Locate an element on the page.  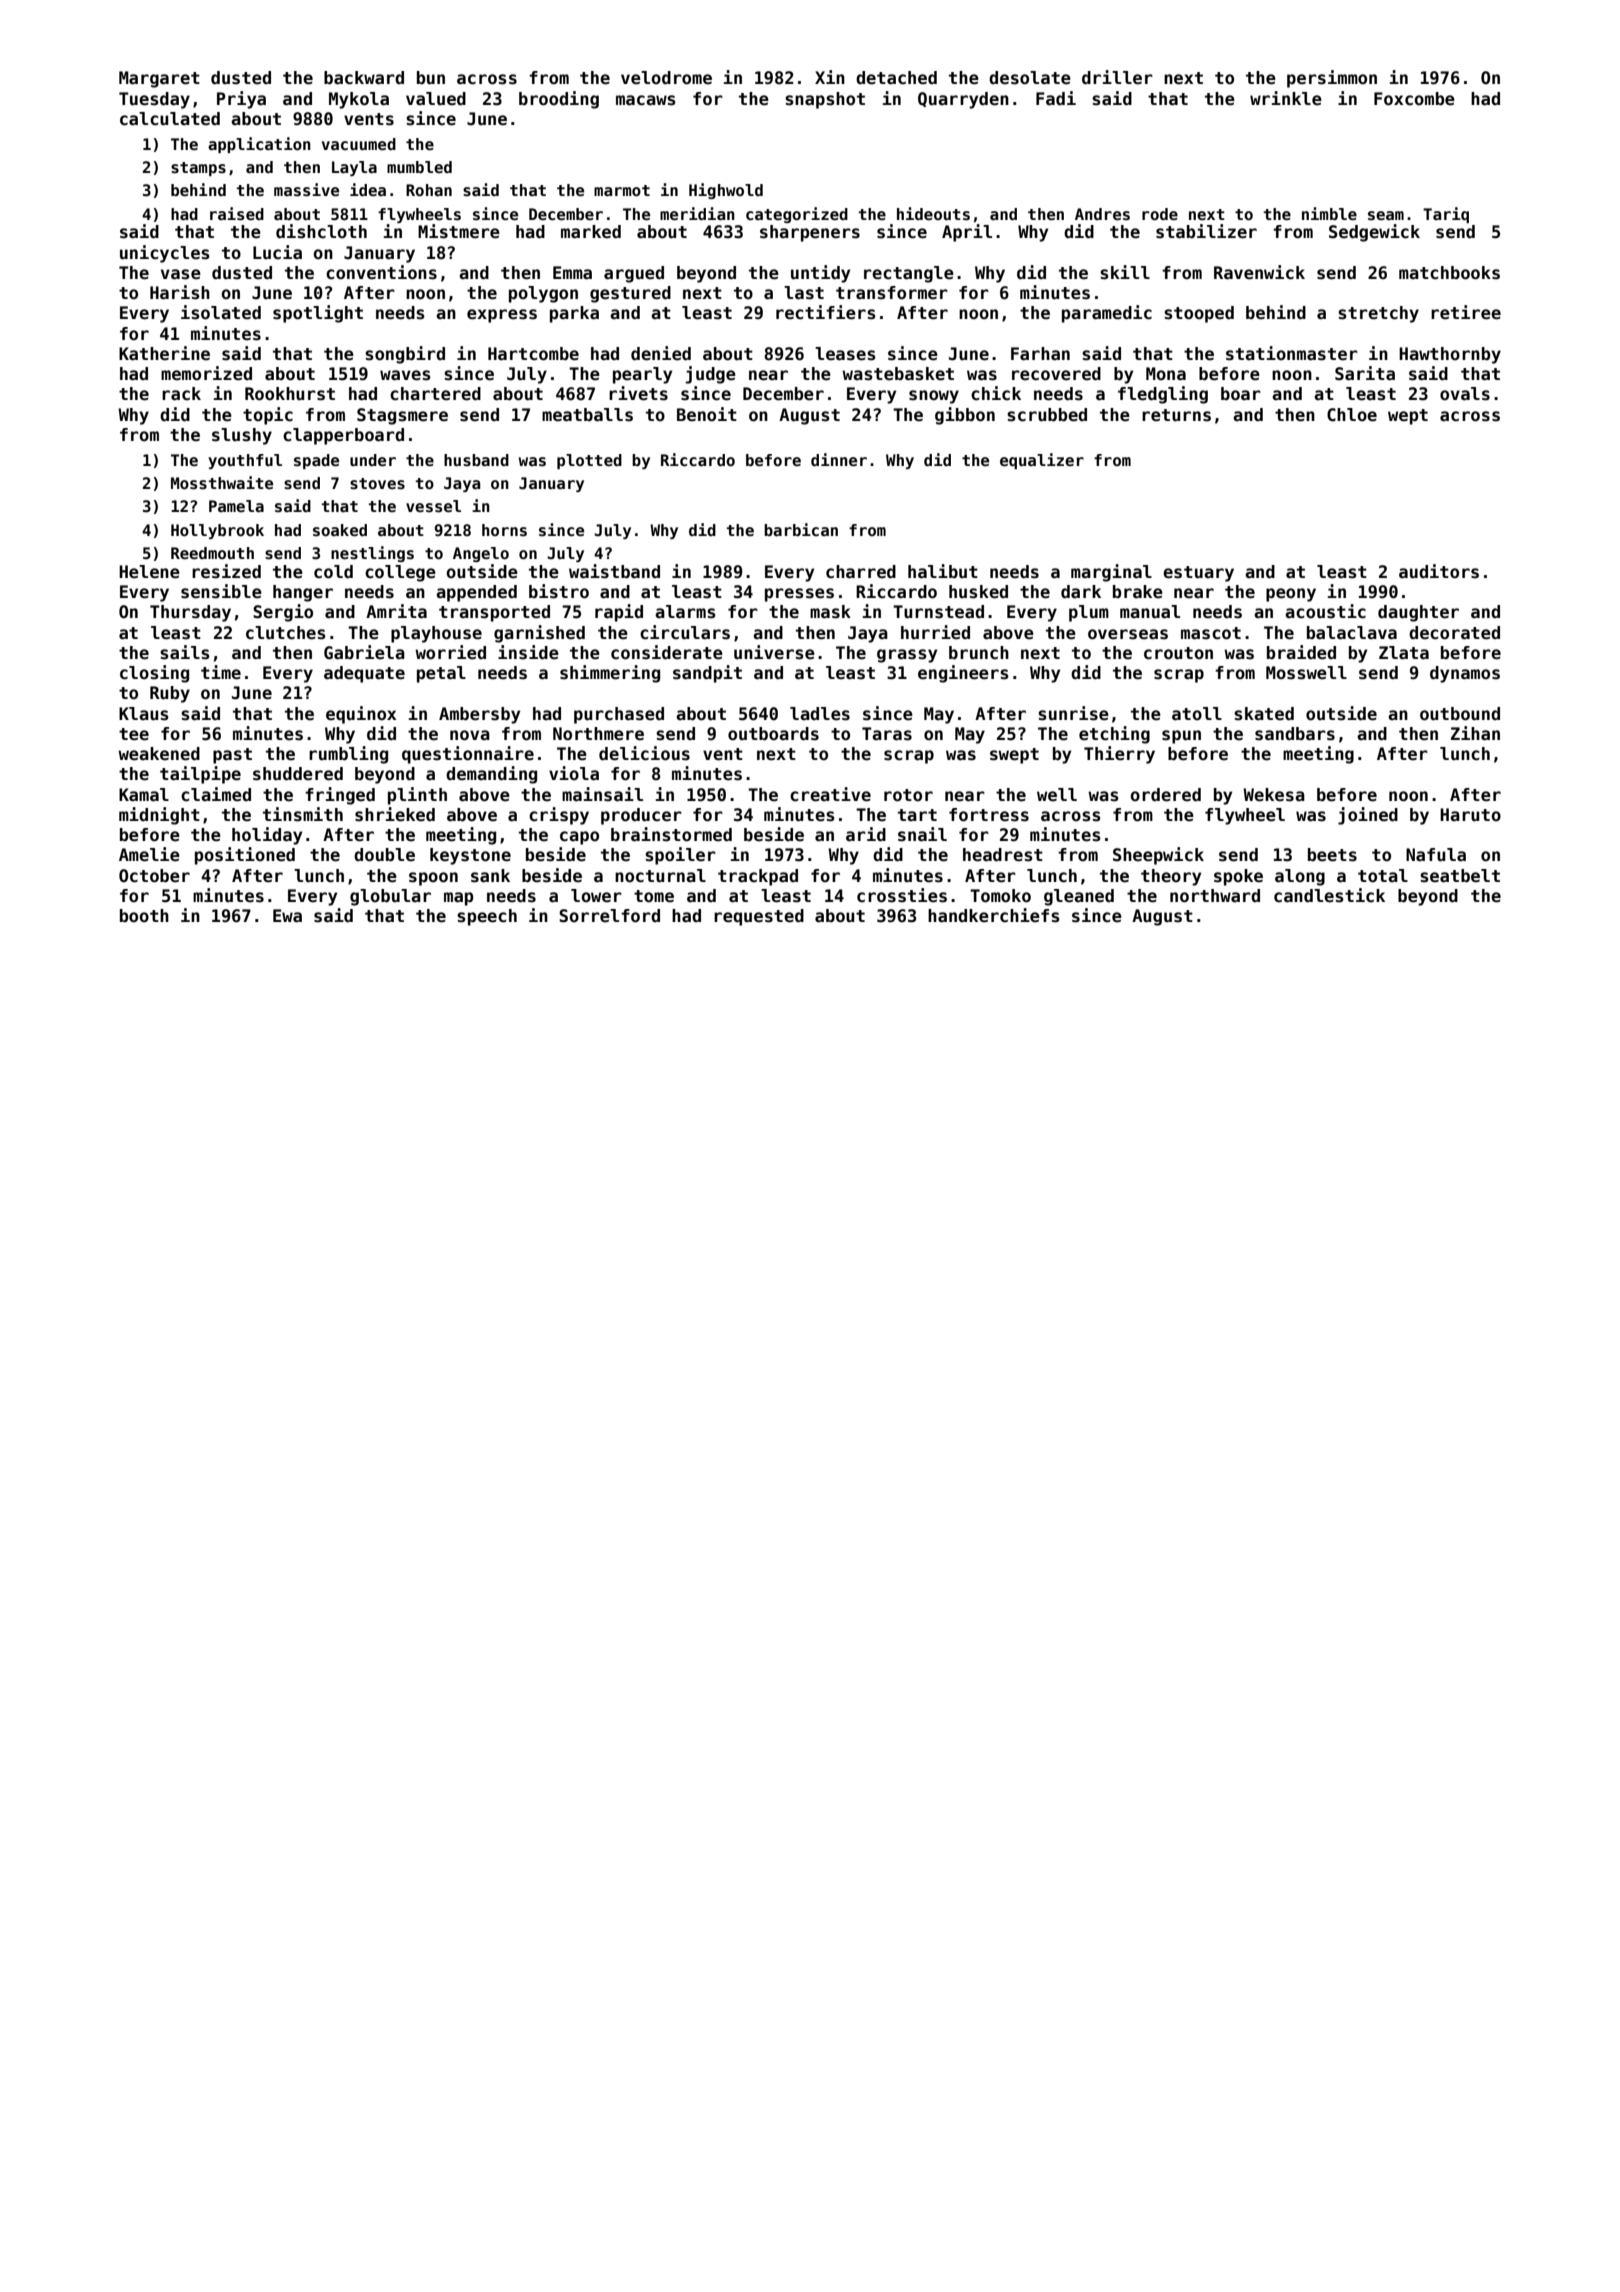
halibut is located at coordinates (943, 571).
